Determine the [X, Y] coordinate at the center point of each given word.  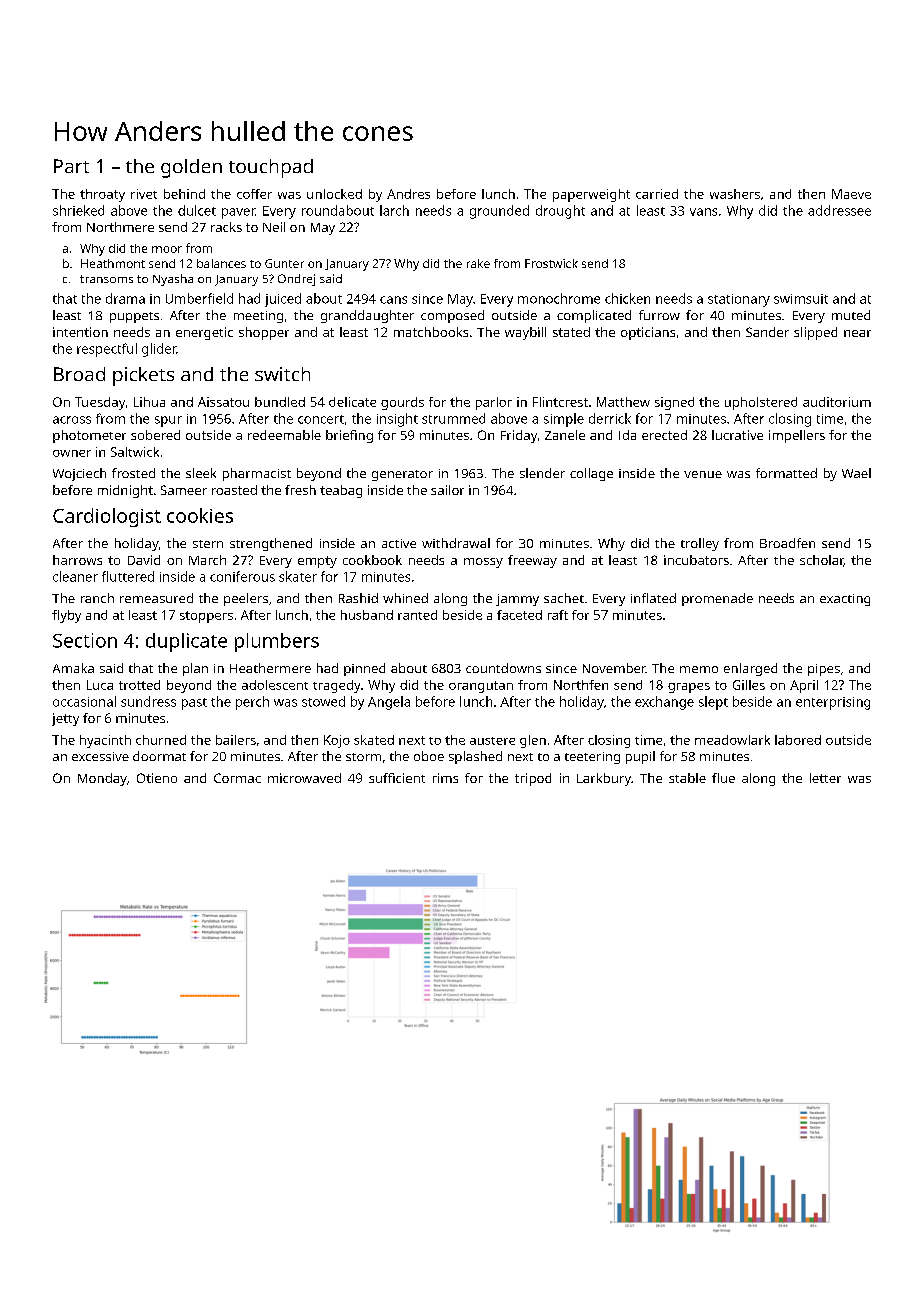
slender [542, 473]
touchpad [271, 168]
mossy [483, 563]
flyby [66, 616]
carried [657, 194]
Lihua [149, 402]
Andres [408, 194]
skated [374, 740]
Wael [856, 473]
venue [703, 474]
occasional [84, 701]
